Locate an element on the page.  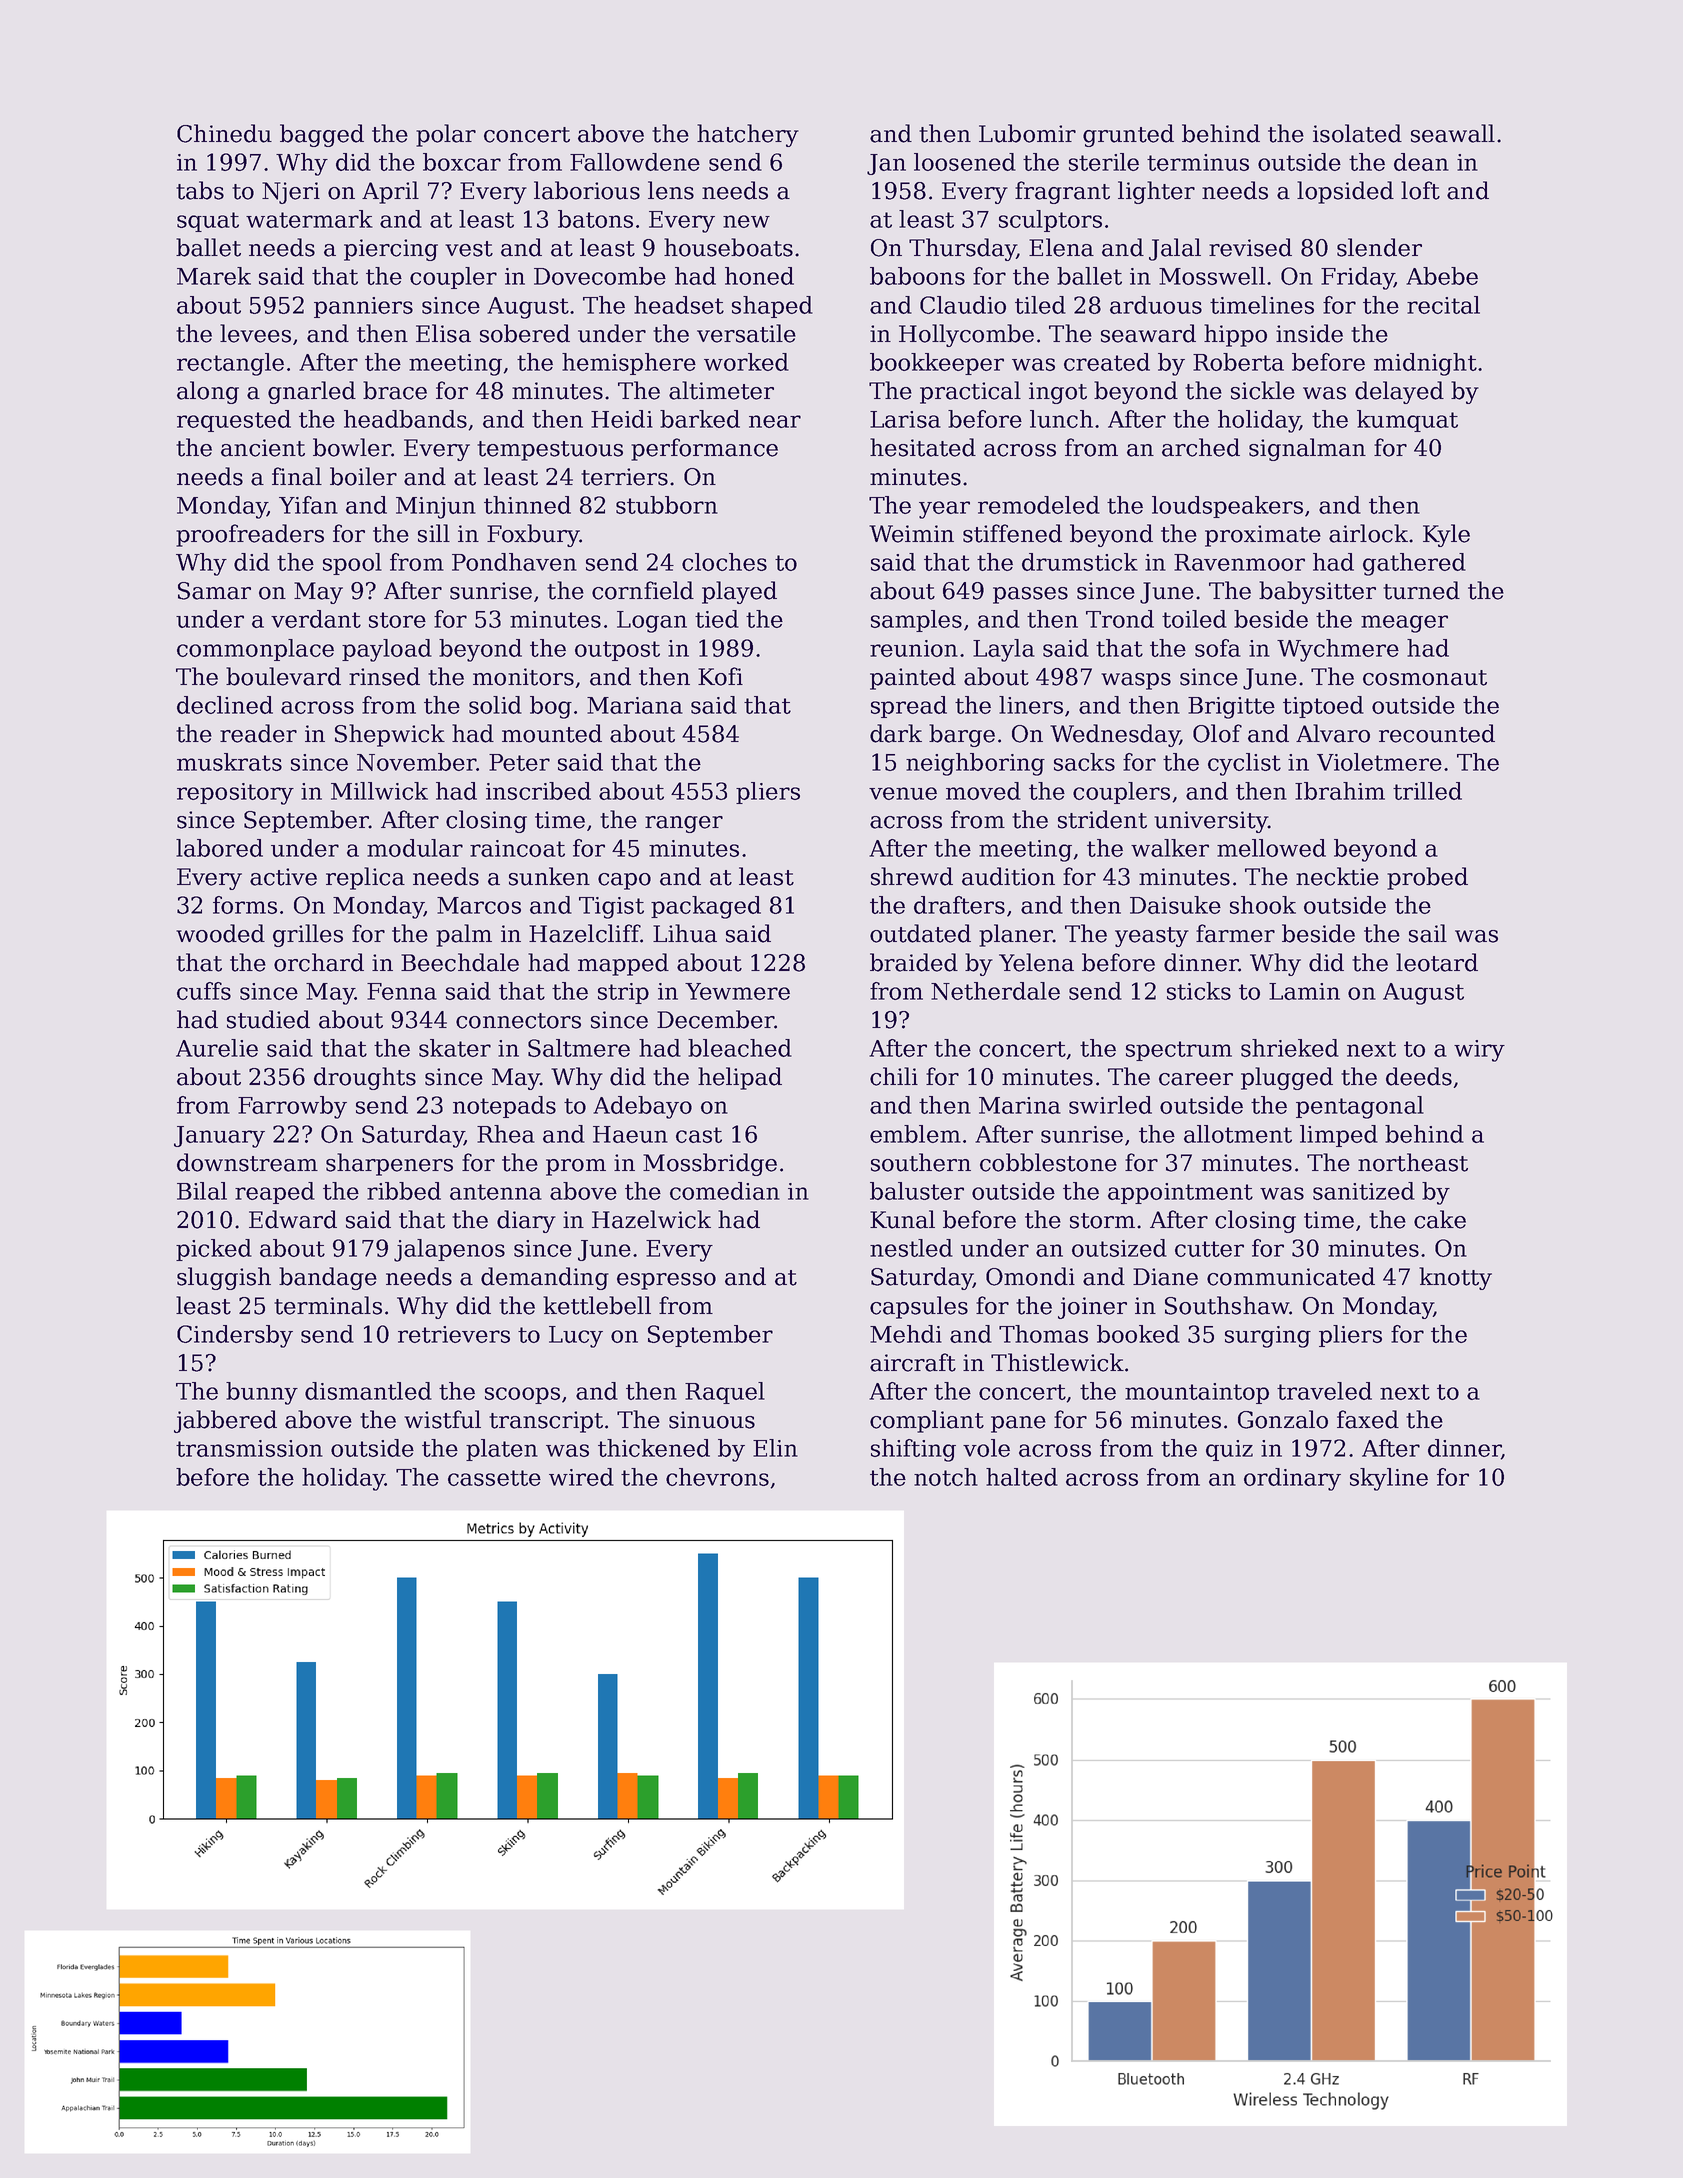
practical is located at coordinates (970, 392).
